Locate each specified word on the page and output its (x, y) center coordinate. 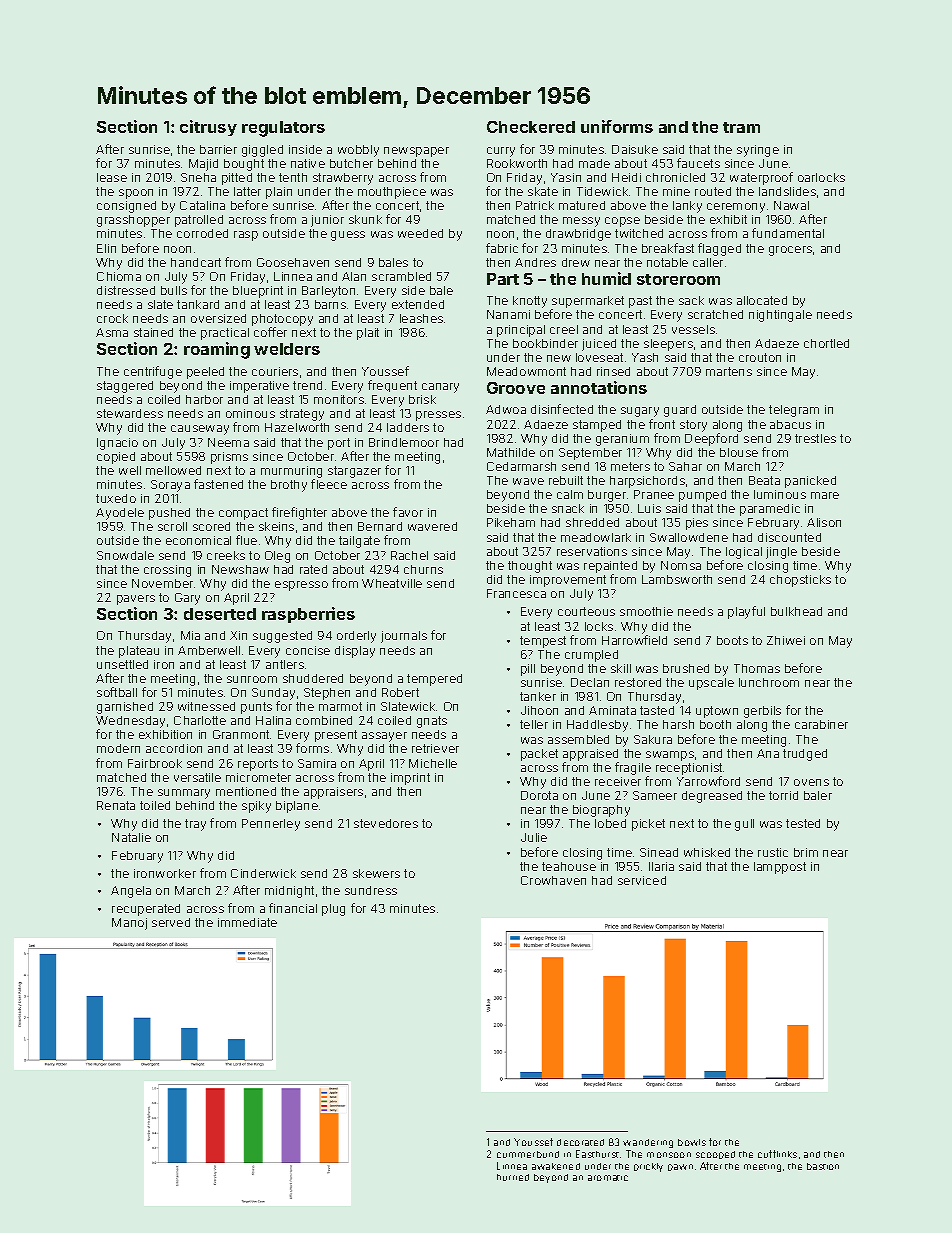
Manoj (129, 924)
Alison (824, 522)
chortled (826, 343)
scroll (172, 526)
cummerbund (528, 1154)
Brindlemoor (404, 442)
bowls (692, 1142)
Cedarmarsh (521, 466)
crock (112, 318)
